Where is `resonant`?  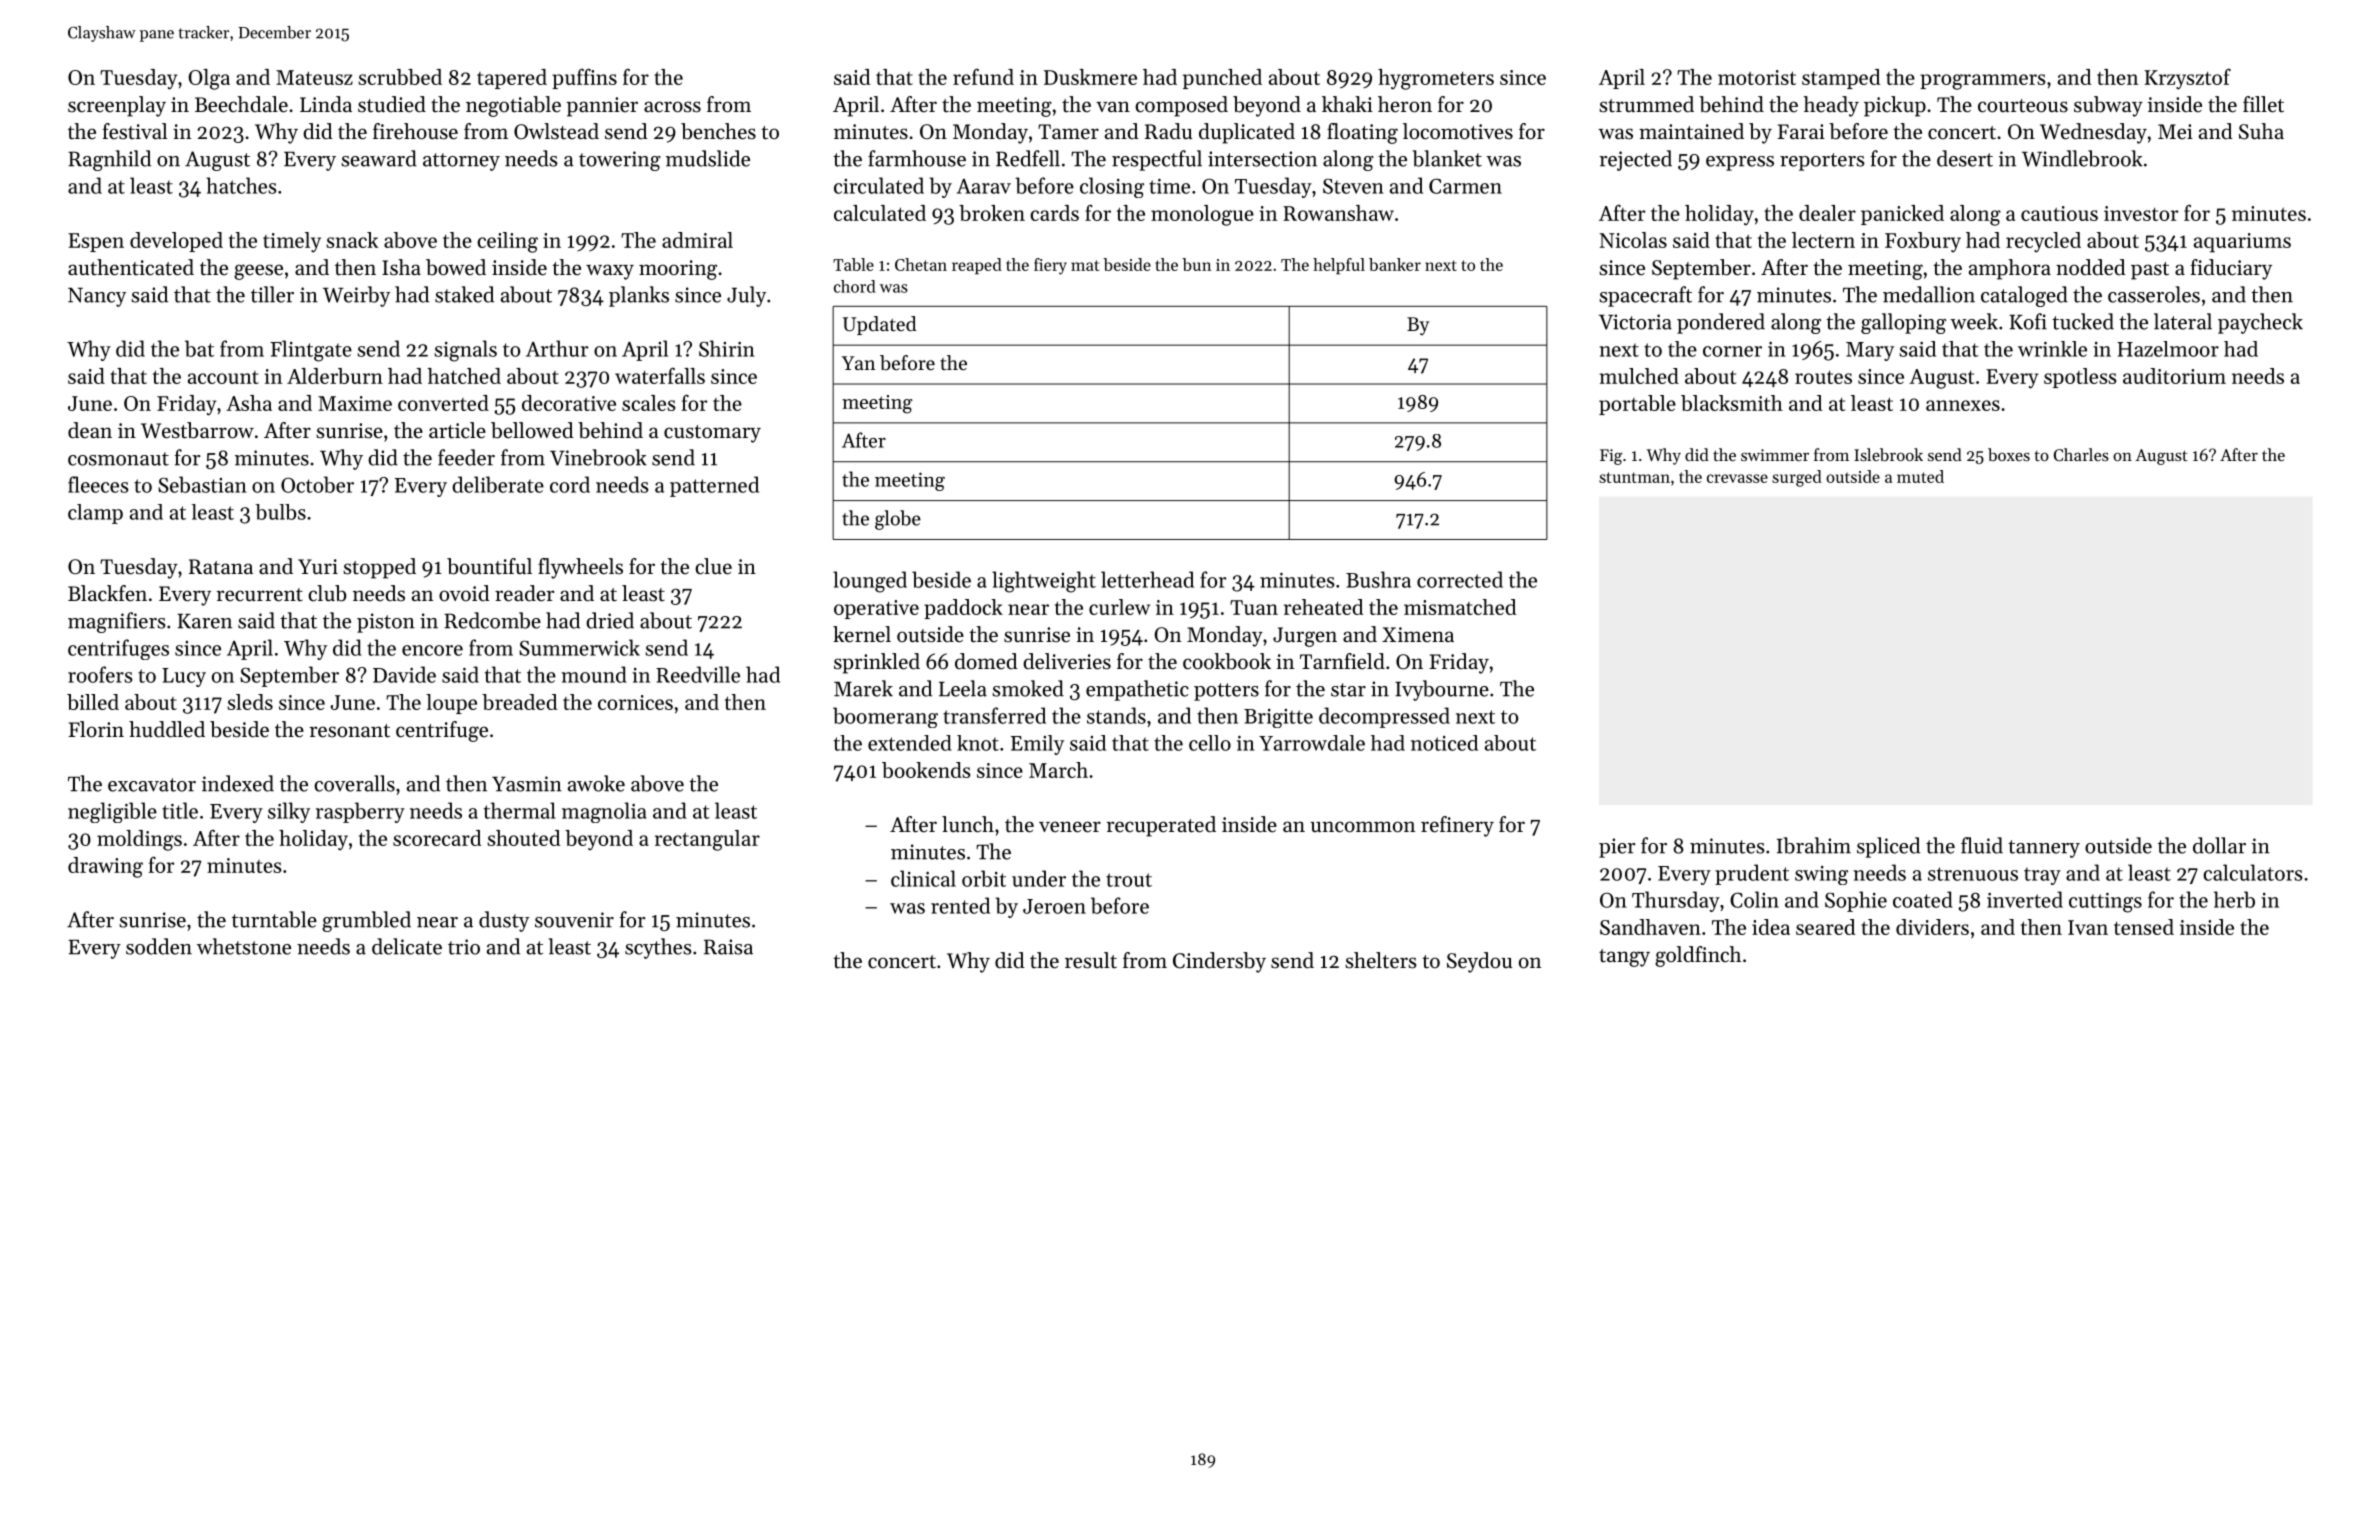
resonant is located at coordinates (350, 731).
